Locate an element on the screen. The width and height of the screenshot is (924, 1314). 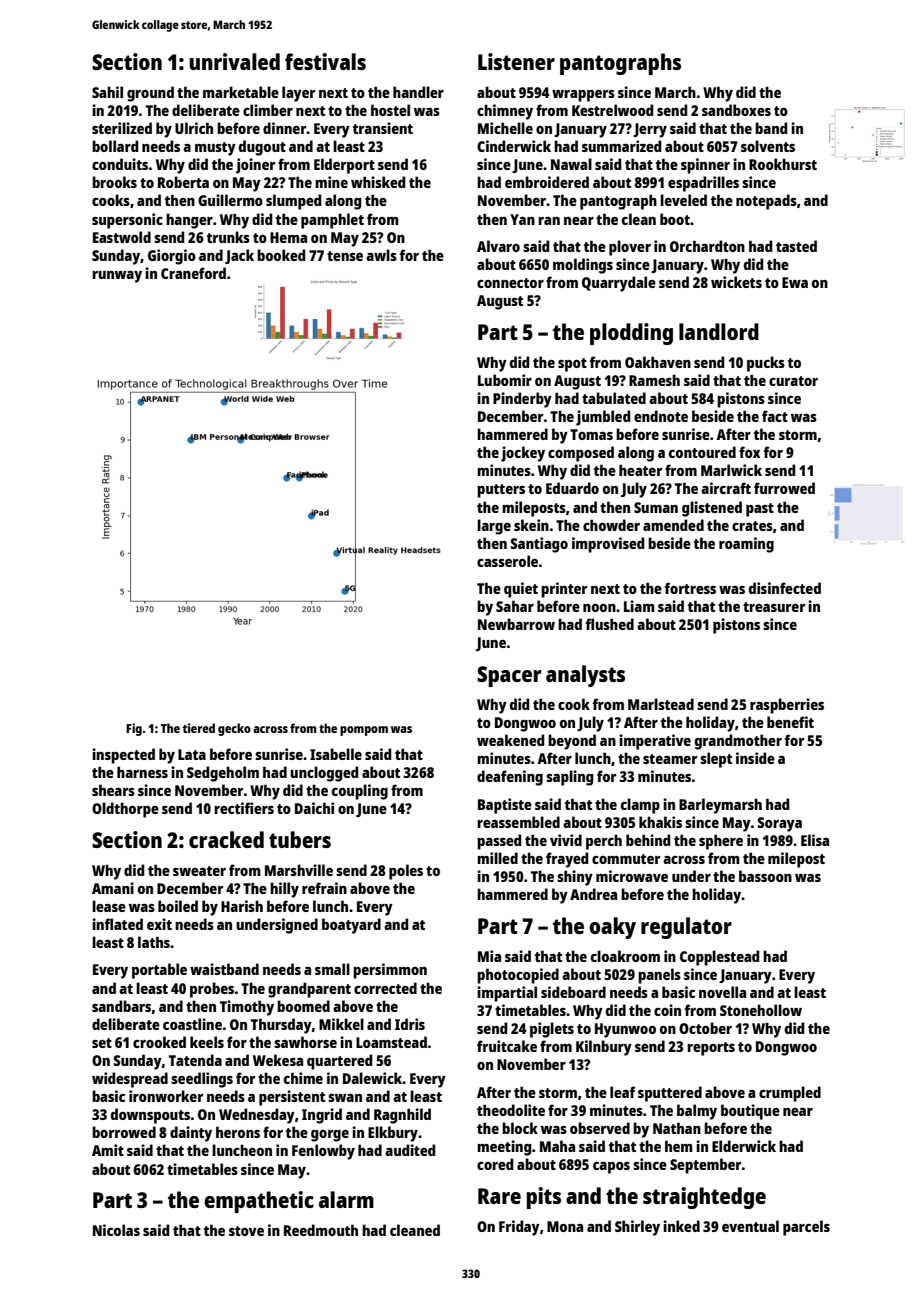
notepads is located at coordinates (766, 202).
